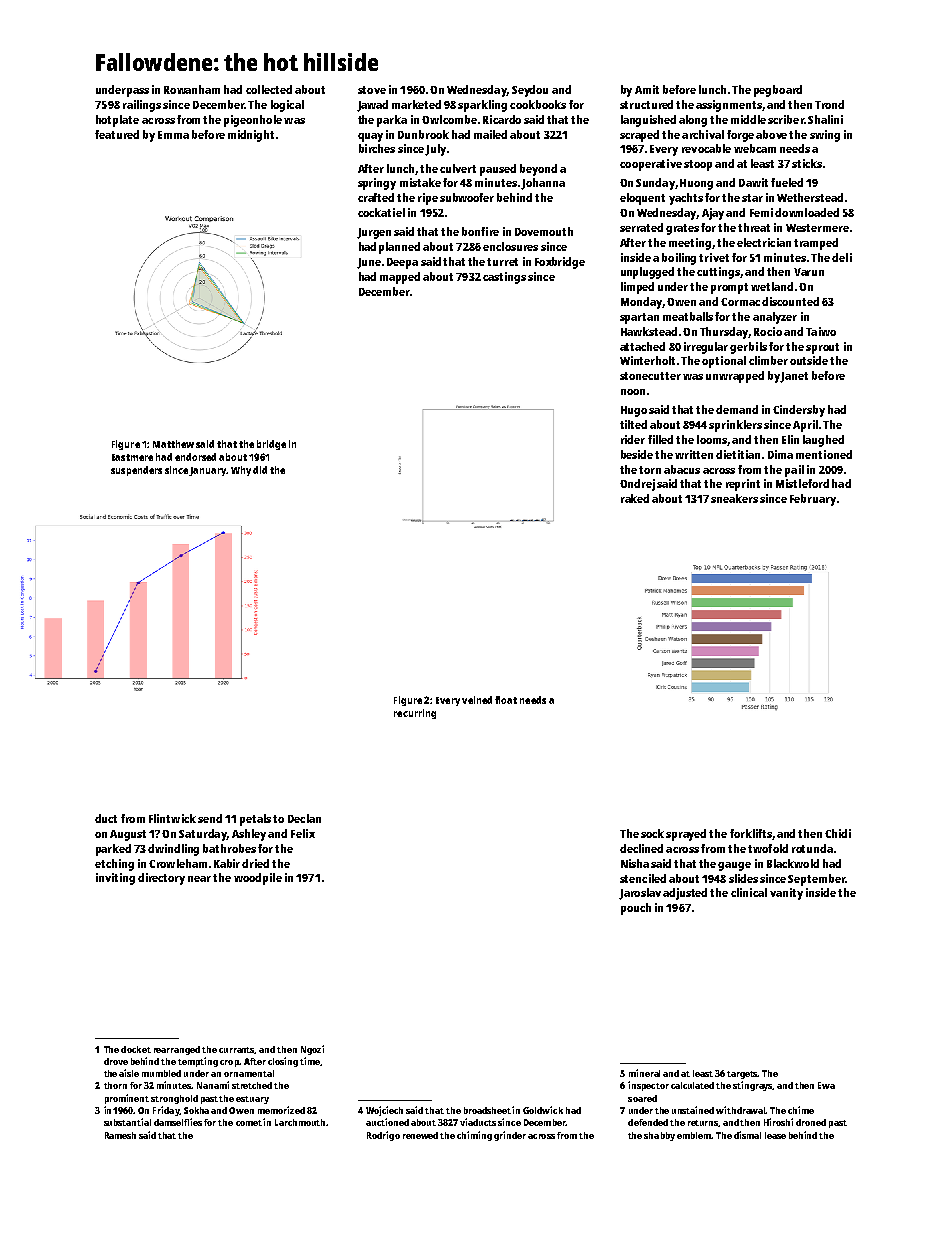 Image resolution: width=952 pixels, height=1233 pixels. What do you see at coordinates (136, 1049) in the screenshot?
I see `docket` at bounding box center [136, 1049].
